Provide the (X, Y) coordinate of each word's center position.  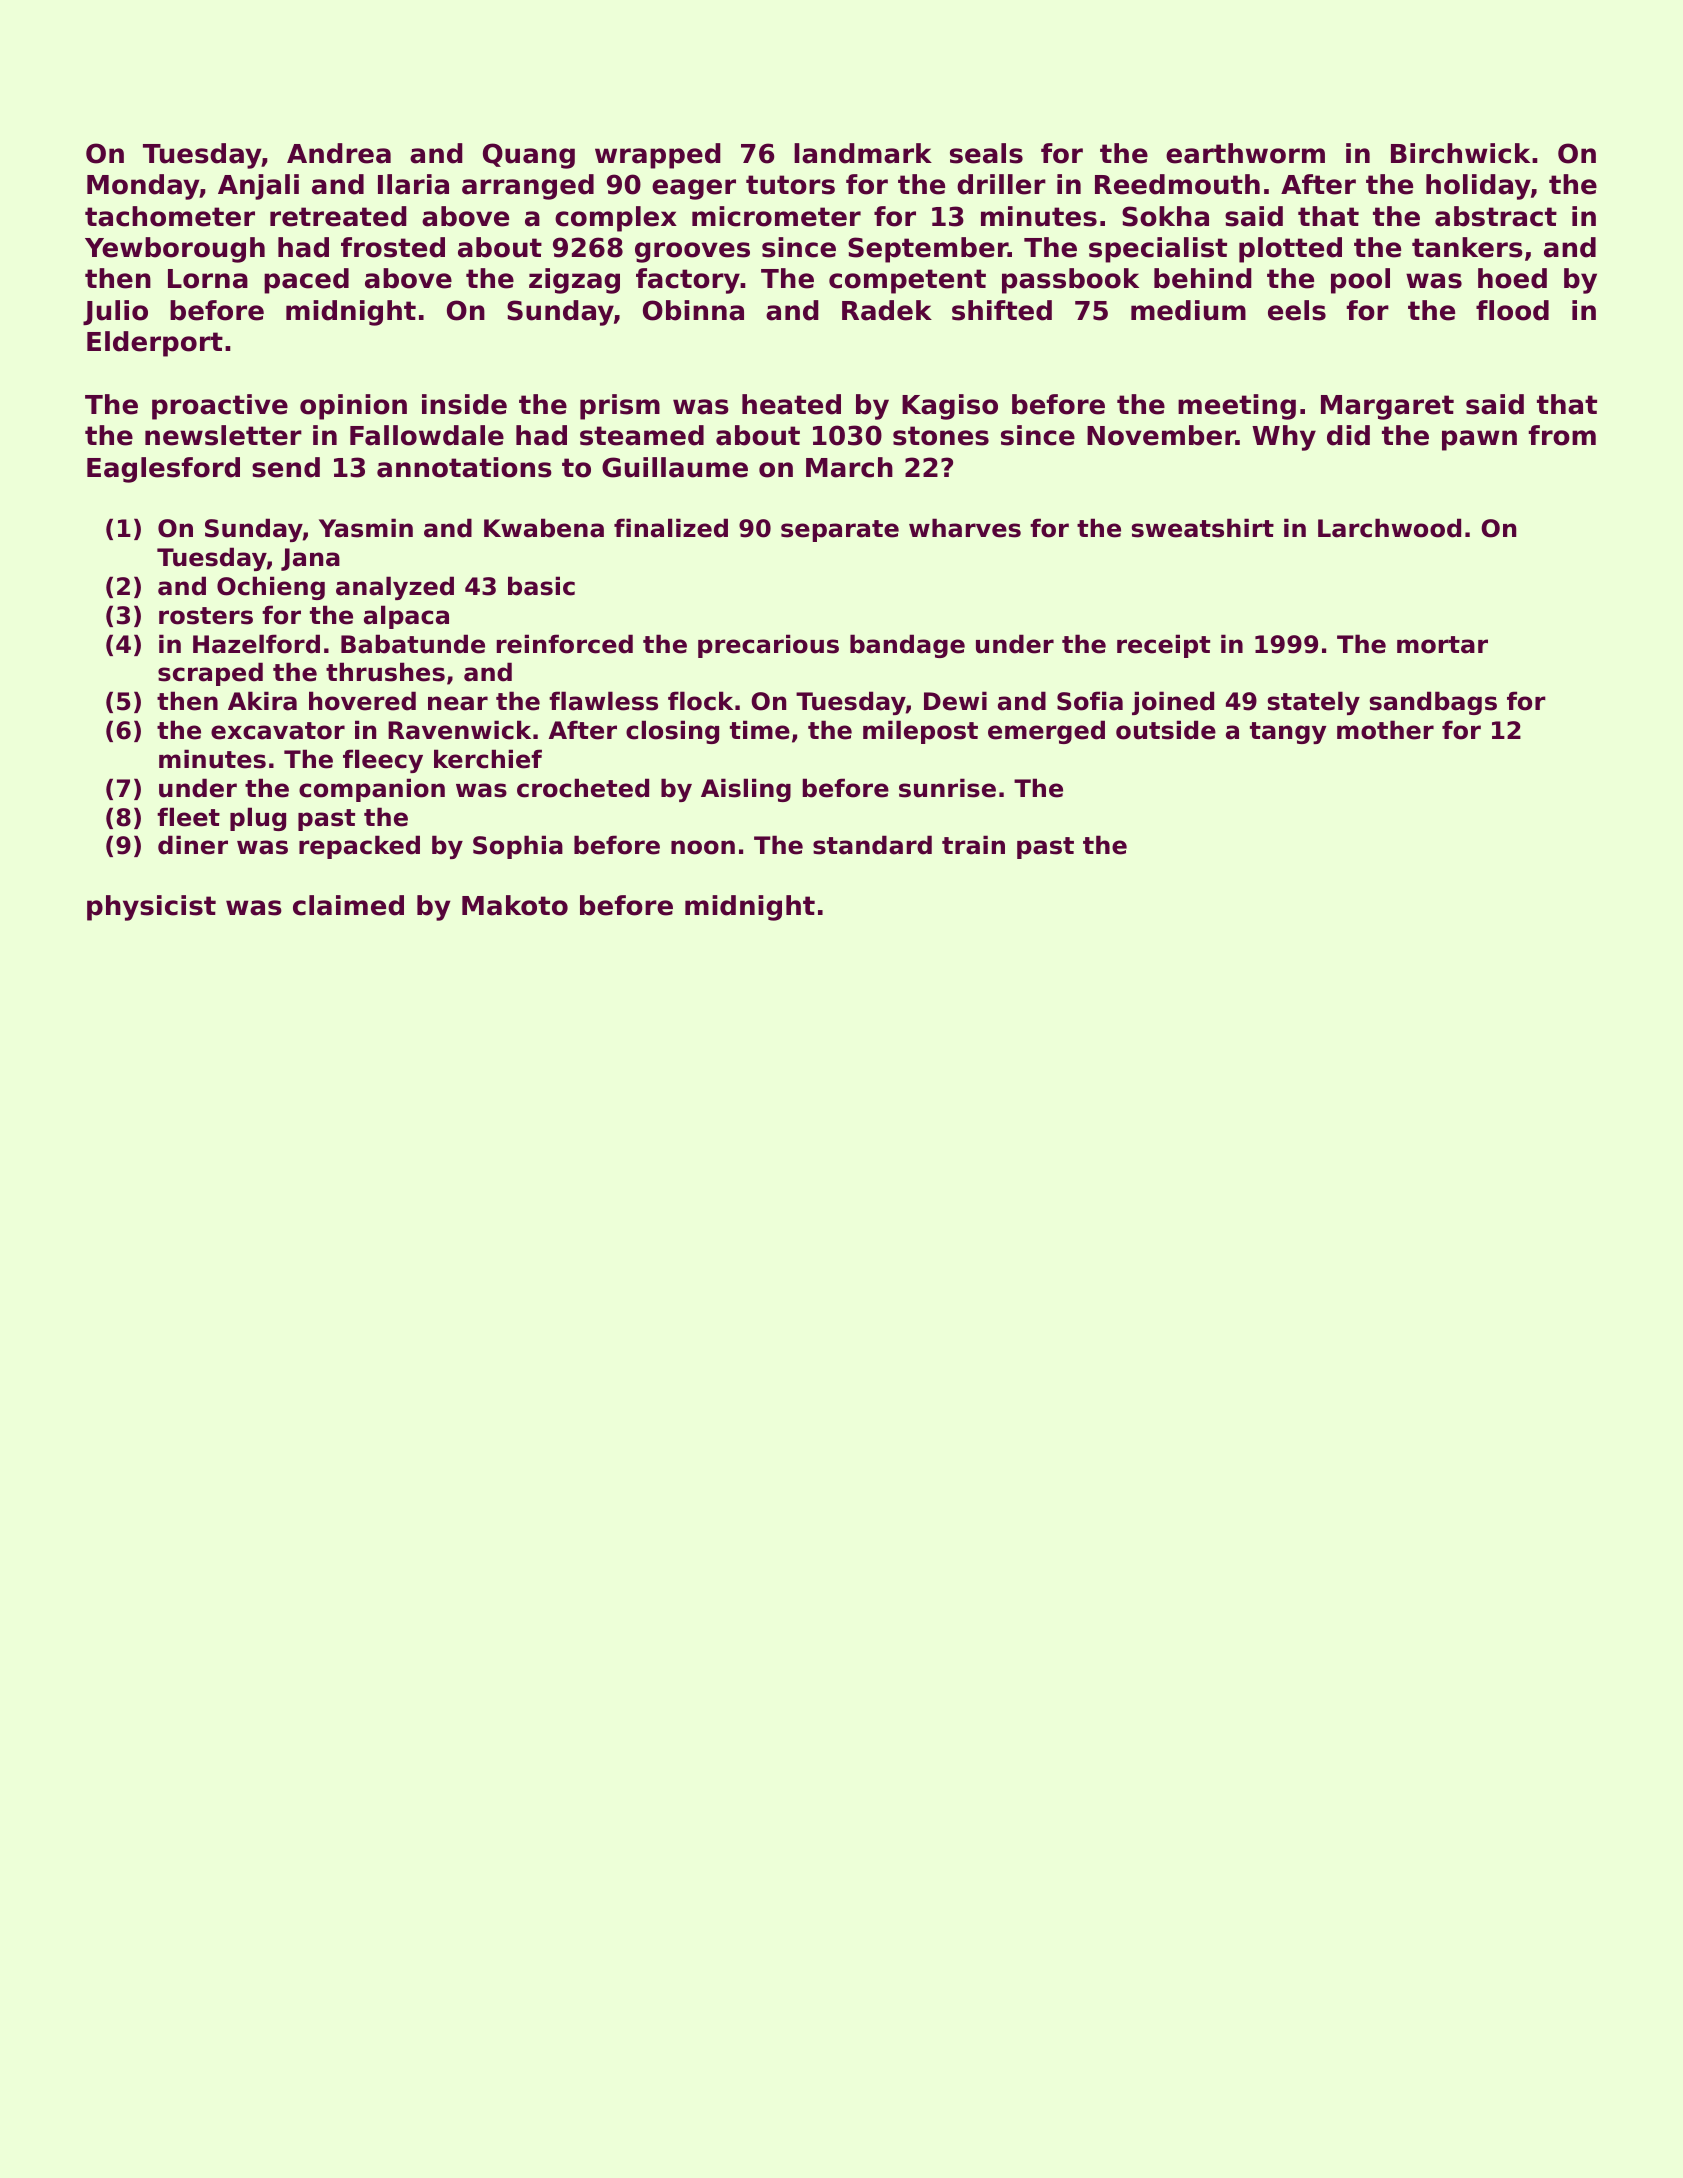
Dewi (955, 701)
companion (372, 790)
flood (1512, 310)
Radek (887, 310)
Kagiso (950, 407)
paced (306, 281)
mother (1385, 730)
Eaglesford (163, 470)
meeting (1237, 407)
